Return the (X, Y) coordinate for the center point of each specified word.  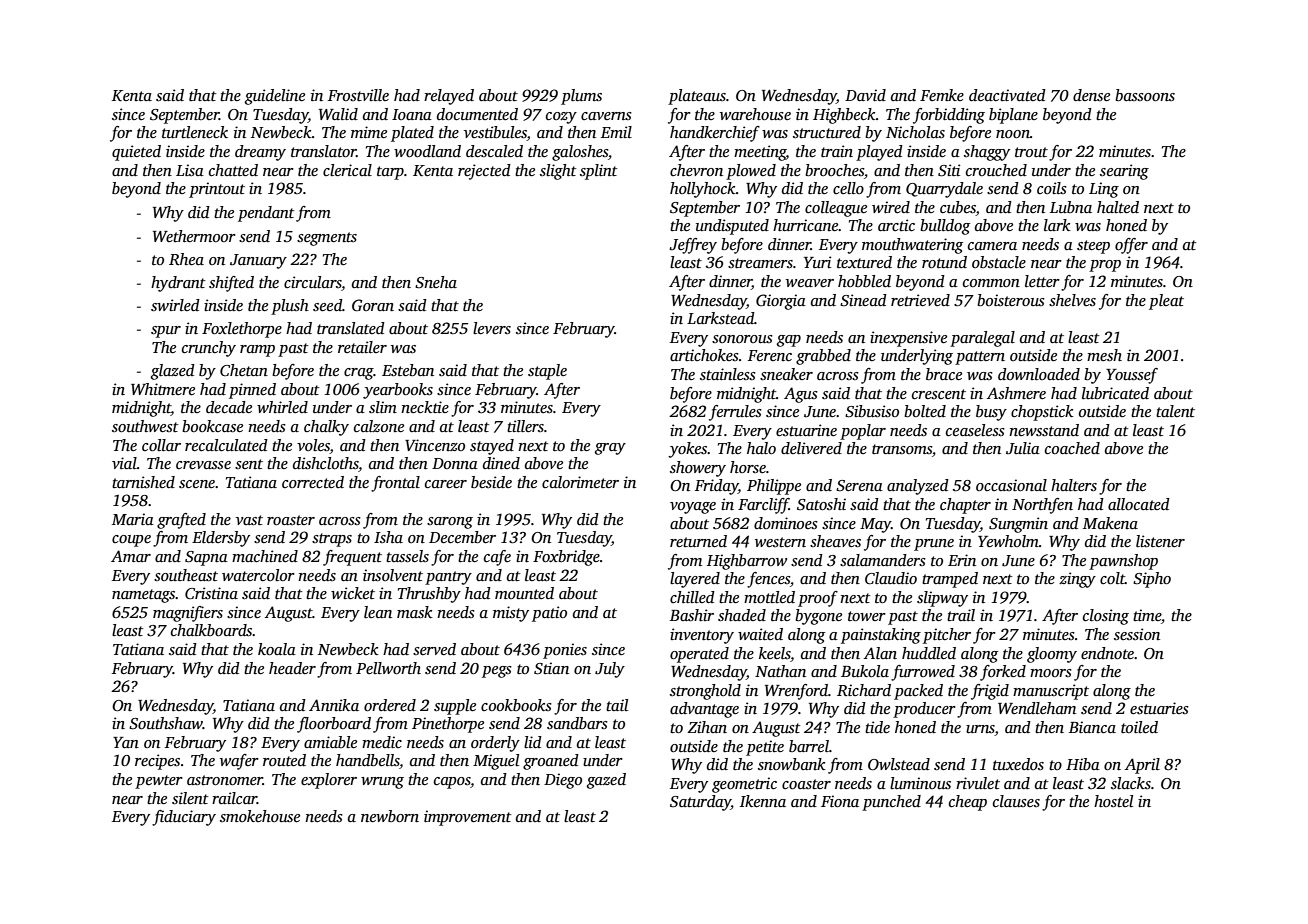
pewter (159, 782)
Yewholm (1008, 541)
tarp (390, 173)
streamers (760, 263)
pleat (1166, 302)
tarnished (143, 482)
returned (698, 541)
